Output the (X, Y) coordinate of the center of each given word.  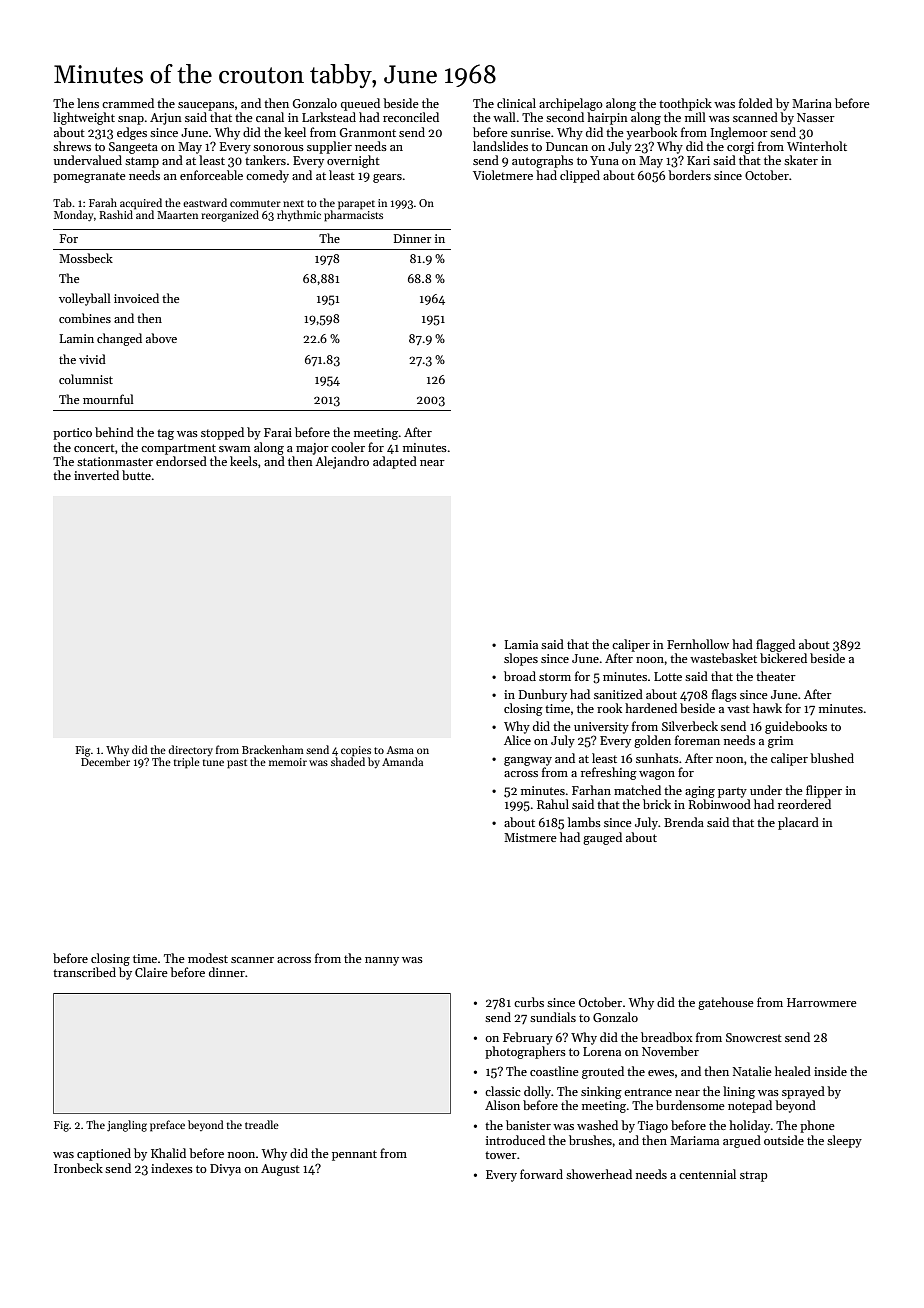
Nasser (816, 117)
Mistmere (530, 837)
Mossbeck (86, 258)
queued (360, 104)
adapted (395, 462)
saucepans (206, 106)
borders (689, 175)
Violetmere (503, 175)
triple (187, 763)
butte (136, 475)
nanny (382, 961)
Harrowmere (822, 1002)
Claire (151, 972)
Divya (225, 1170)
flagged (775, 645)
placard (798, 823)
